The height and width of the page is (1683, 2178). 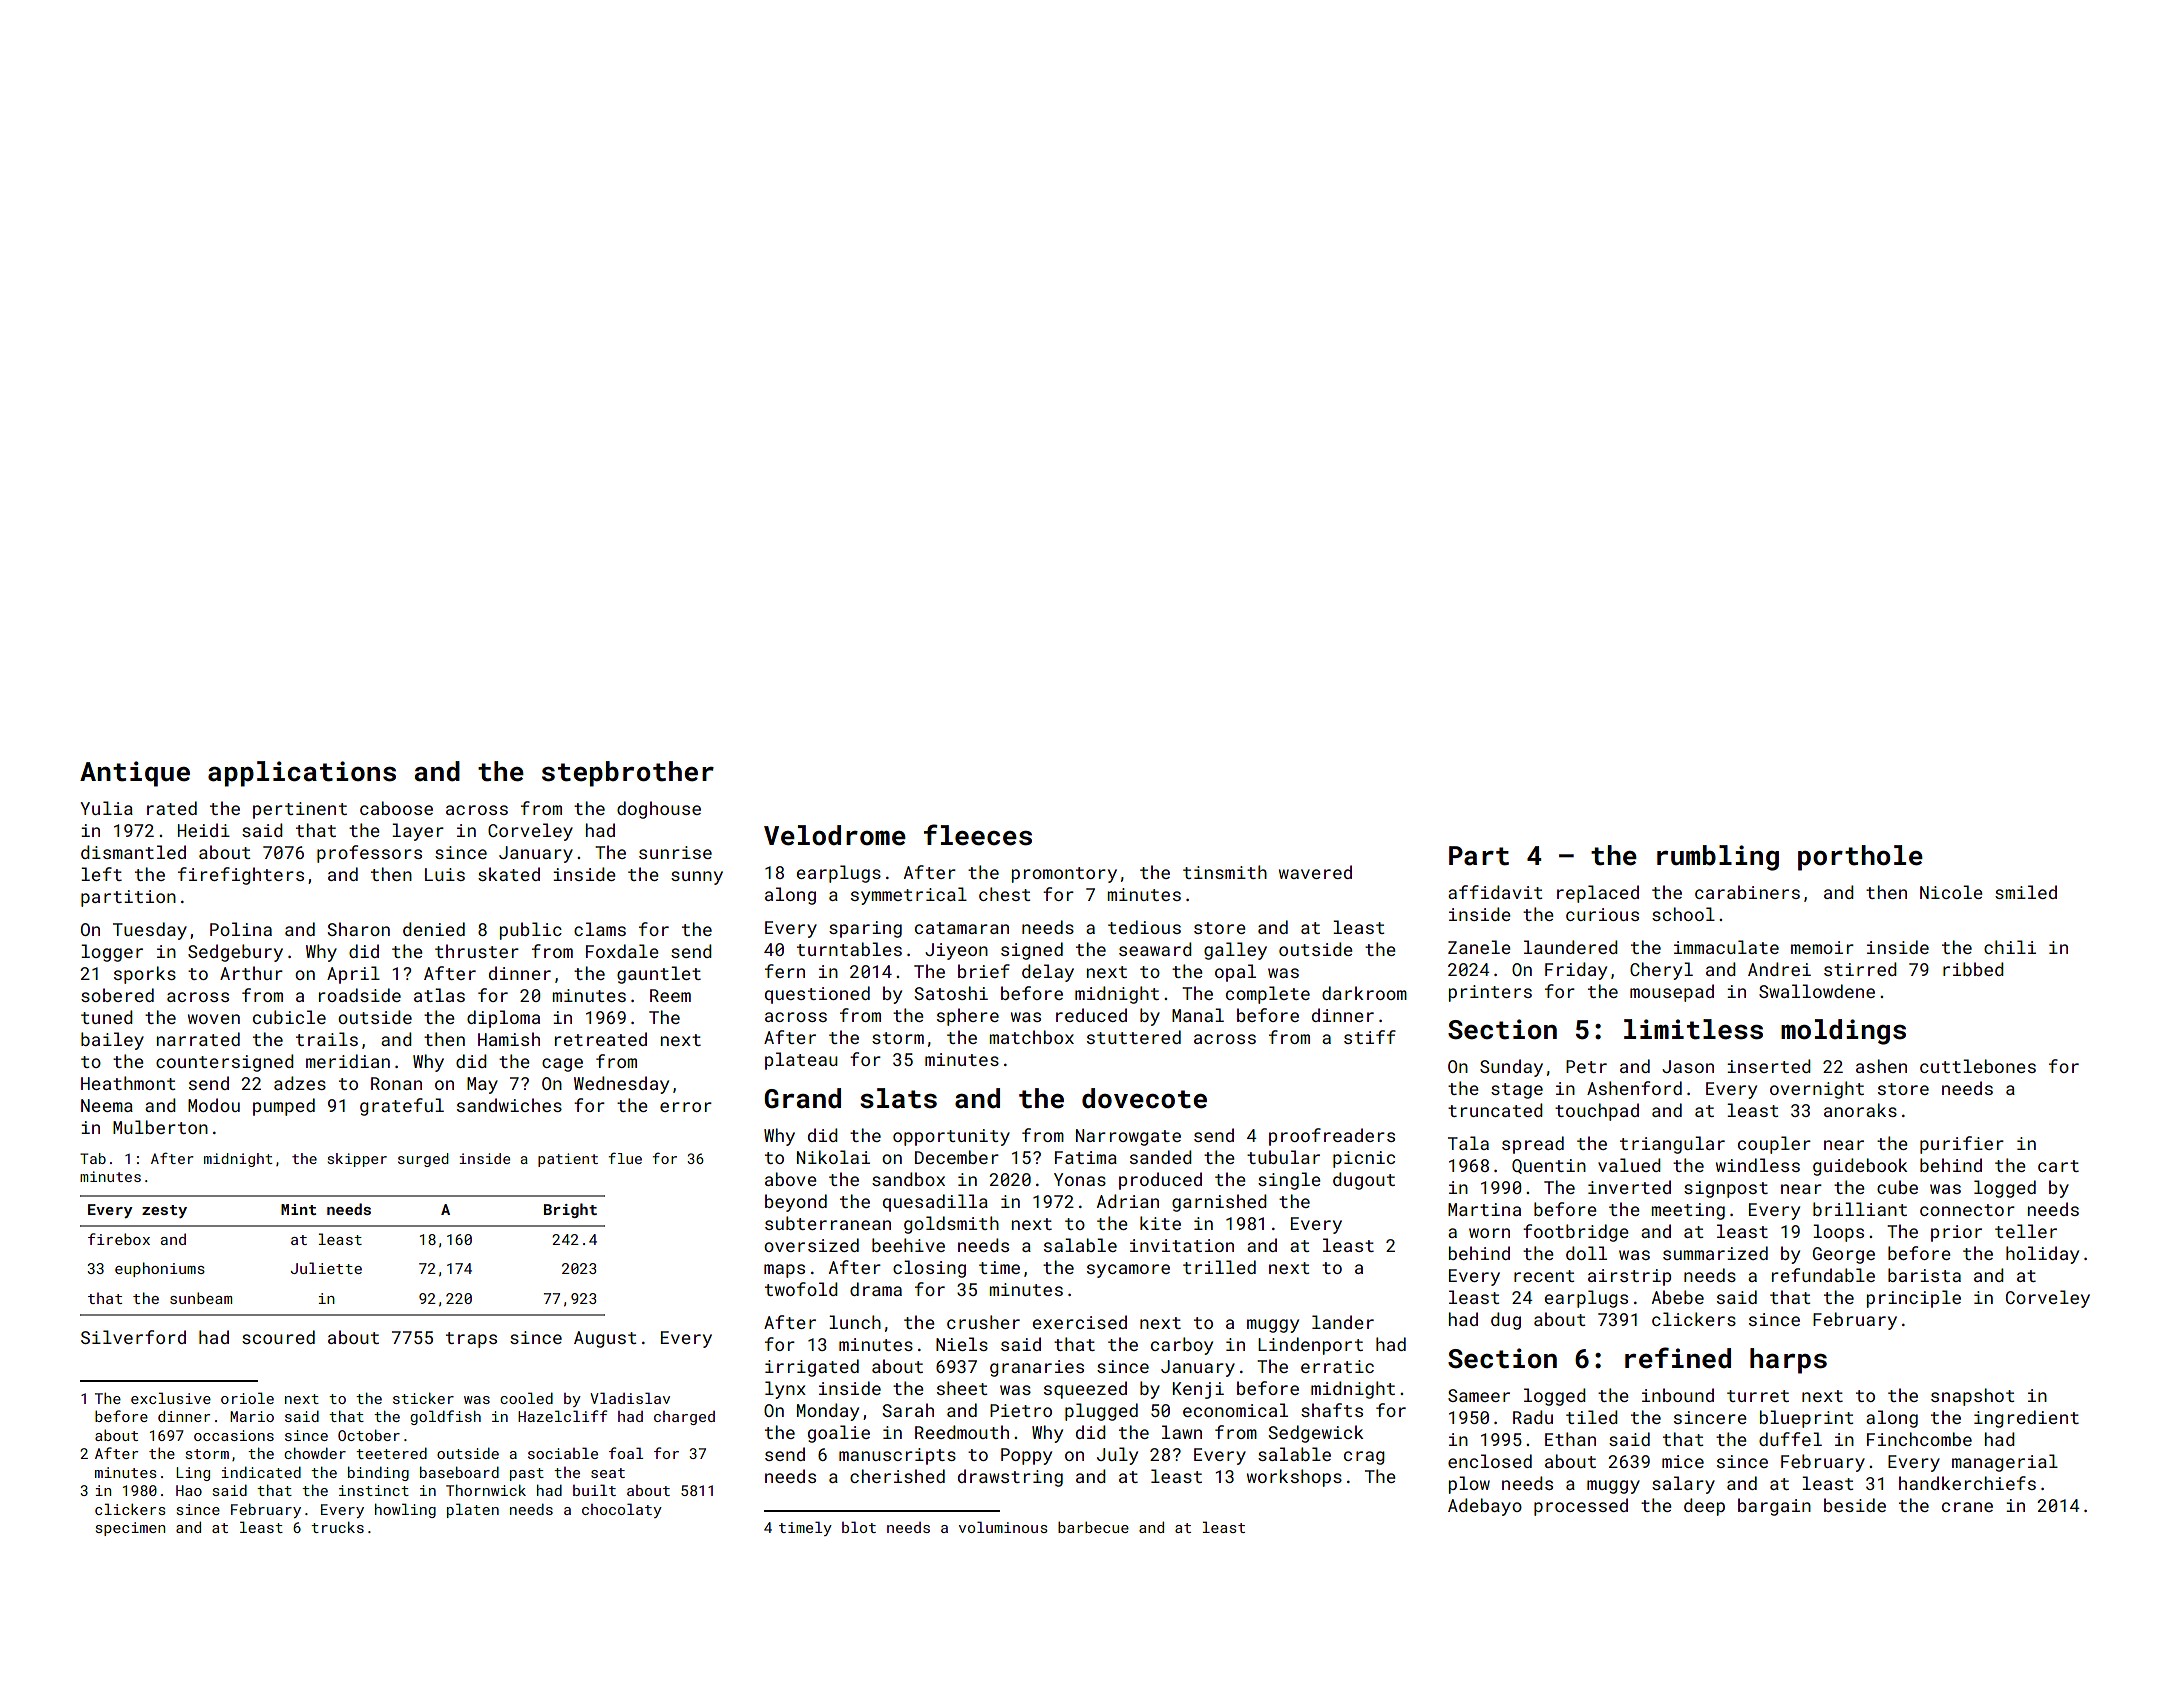 What do you see at coordinates (1602, 914) in the page?
I see `curious` at bounding box center [1602, 914].
